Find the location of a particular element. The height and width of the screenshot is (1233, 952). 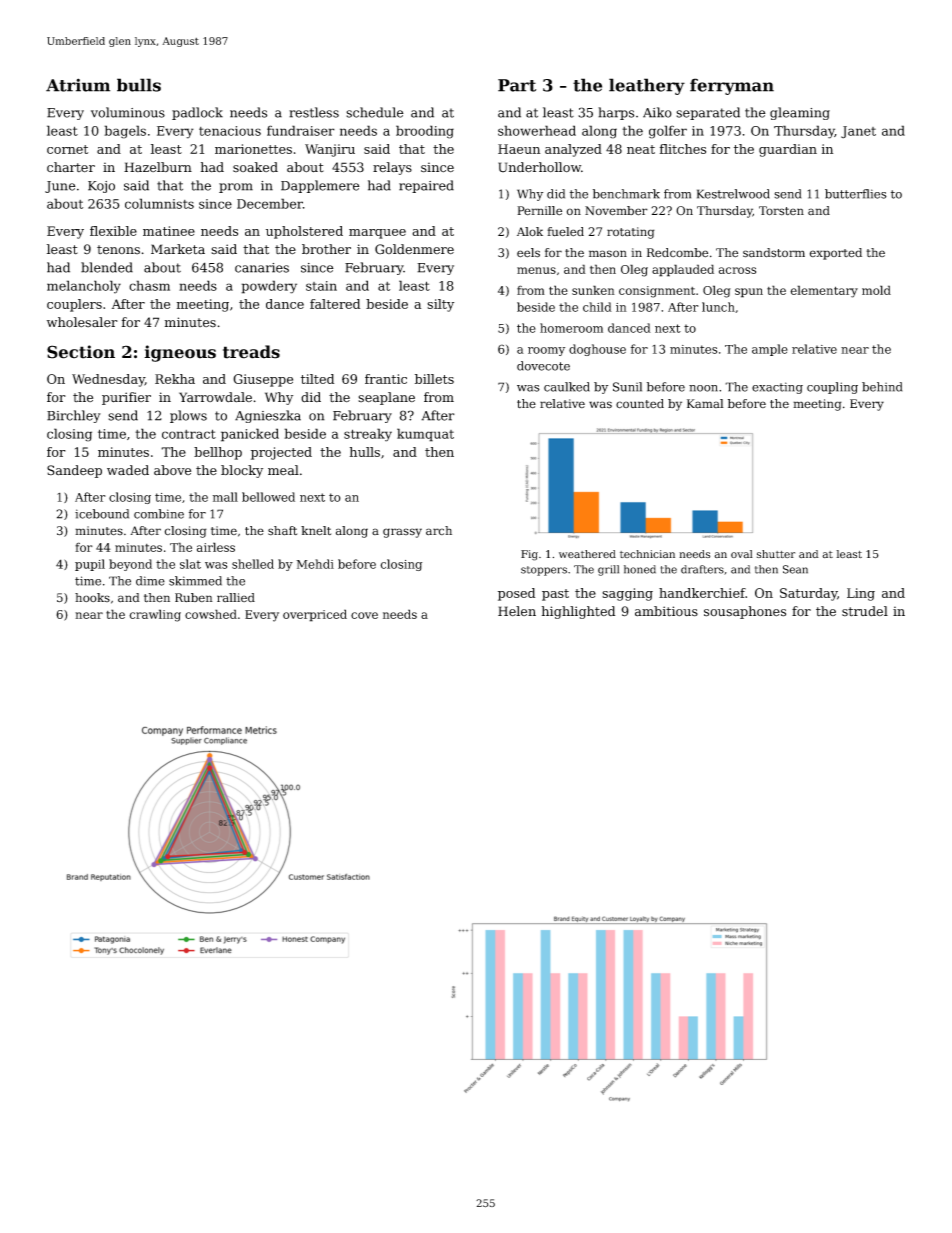

Atrium is located at coordinates (78, 85).
